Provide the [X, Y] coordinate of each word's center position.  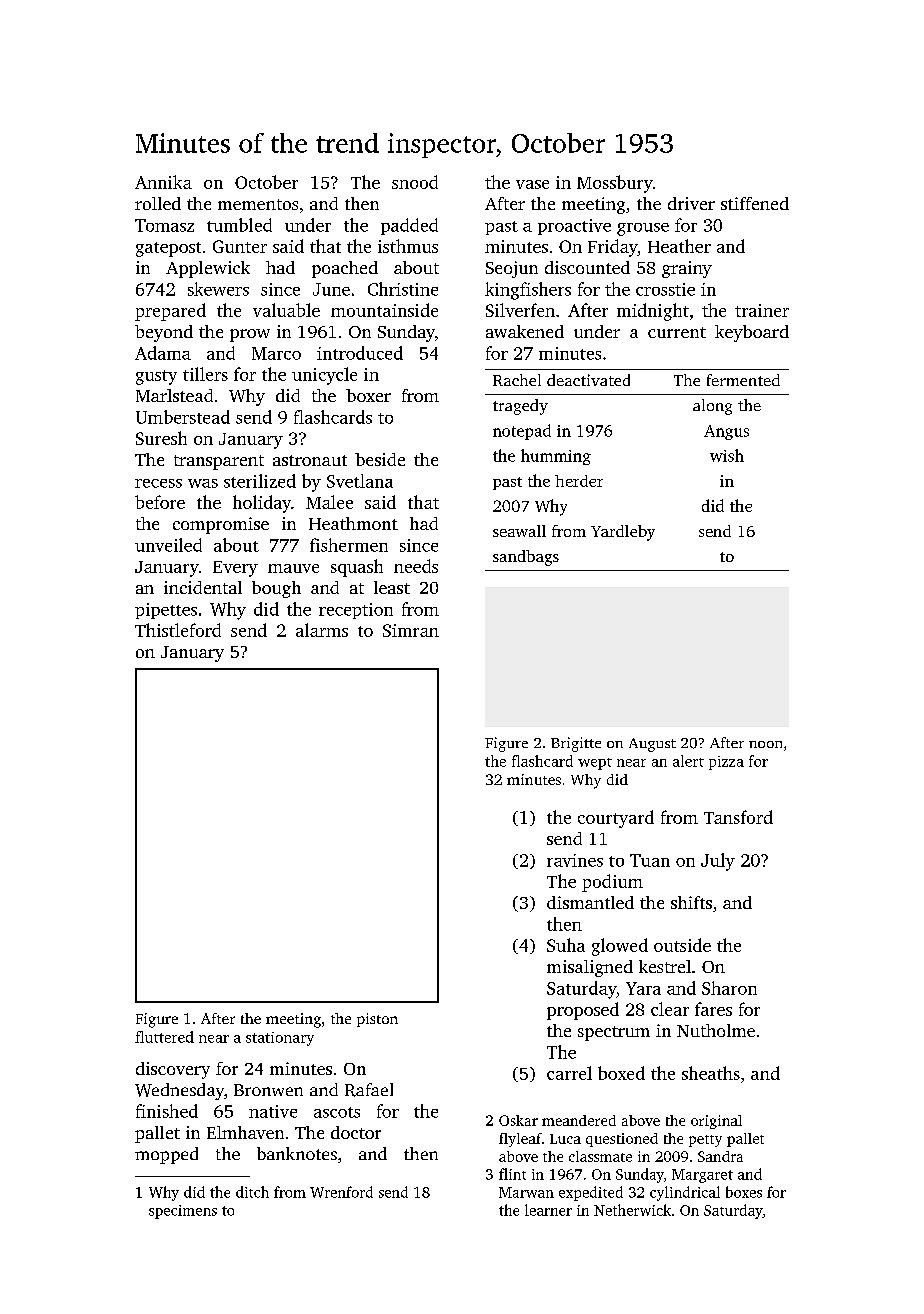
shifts [691, 902]
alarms [322, 630]
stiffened [755, 203]
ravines [575, 860]
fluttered [164, 1037]
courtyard [616, 819]
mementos [258, 204]
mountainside [384, 310]
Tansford [738, 817]
